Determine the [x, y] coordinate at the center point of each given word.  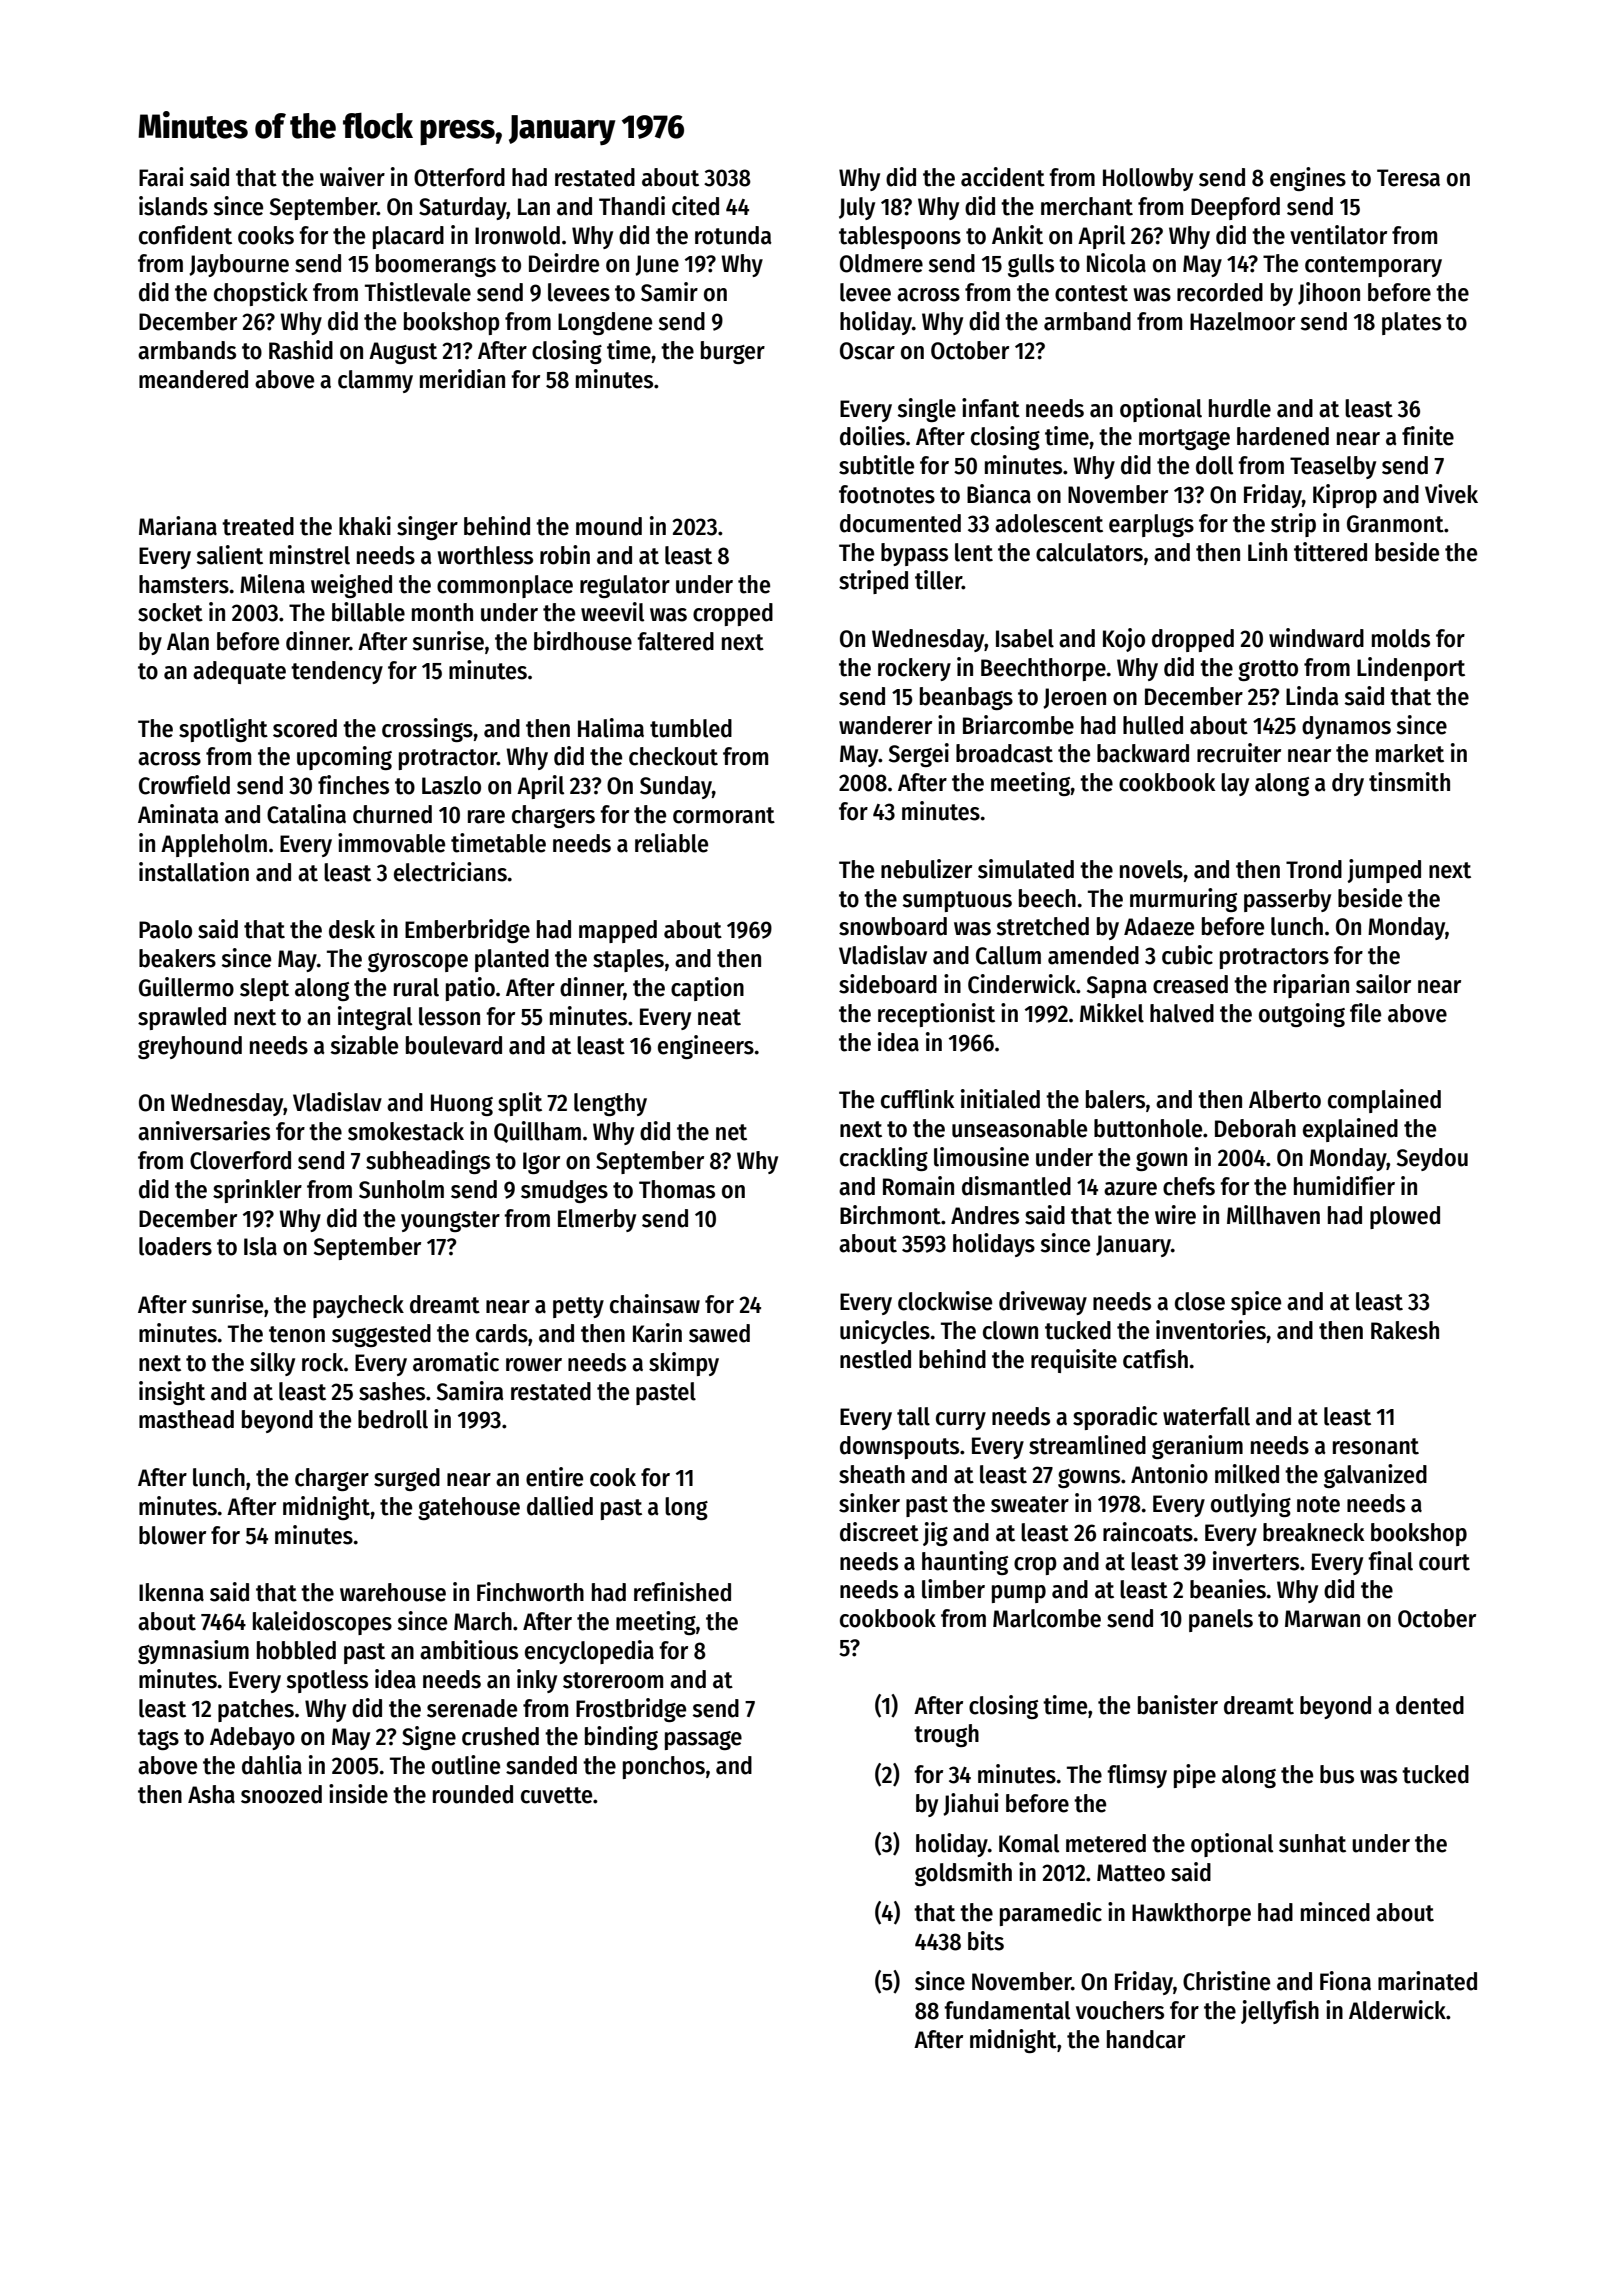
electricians [450, 872]
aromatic [456, 1362]
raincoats [1148, 1532]
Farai [161, 177]
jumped [1384, 871]
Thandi [632, 206]
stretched [1042, 926]
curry [961, 1421]
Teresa [1408, 178]
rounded [473, 1794]
